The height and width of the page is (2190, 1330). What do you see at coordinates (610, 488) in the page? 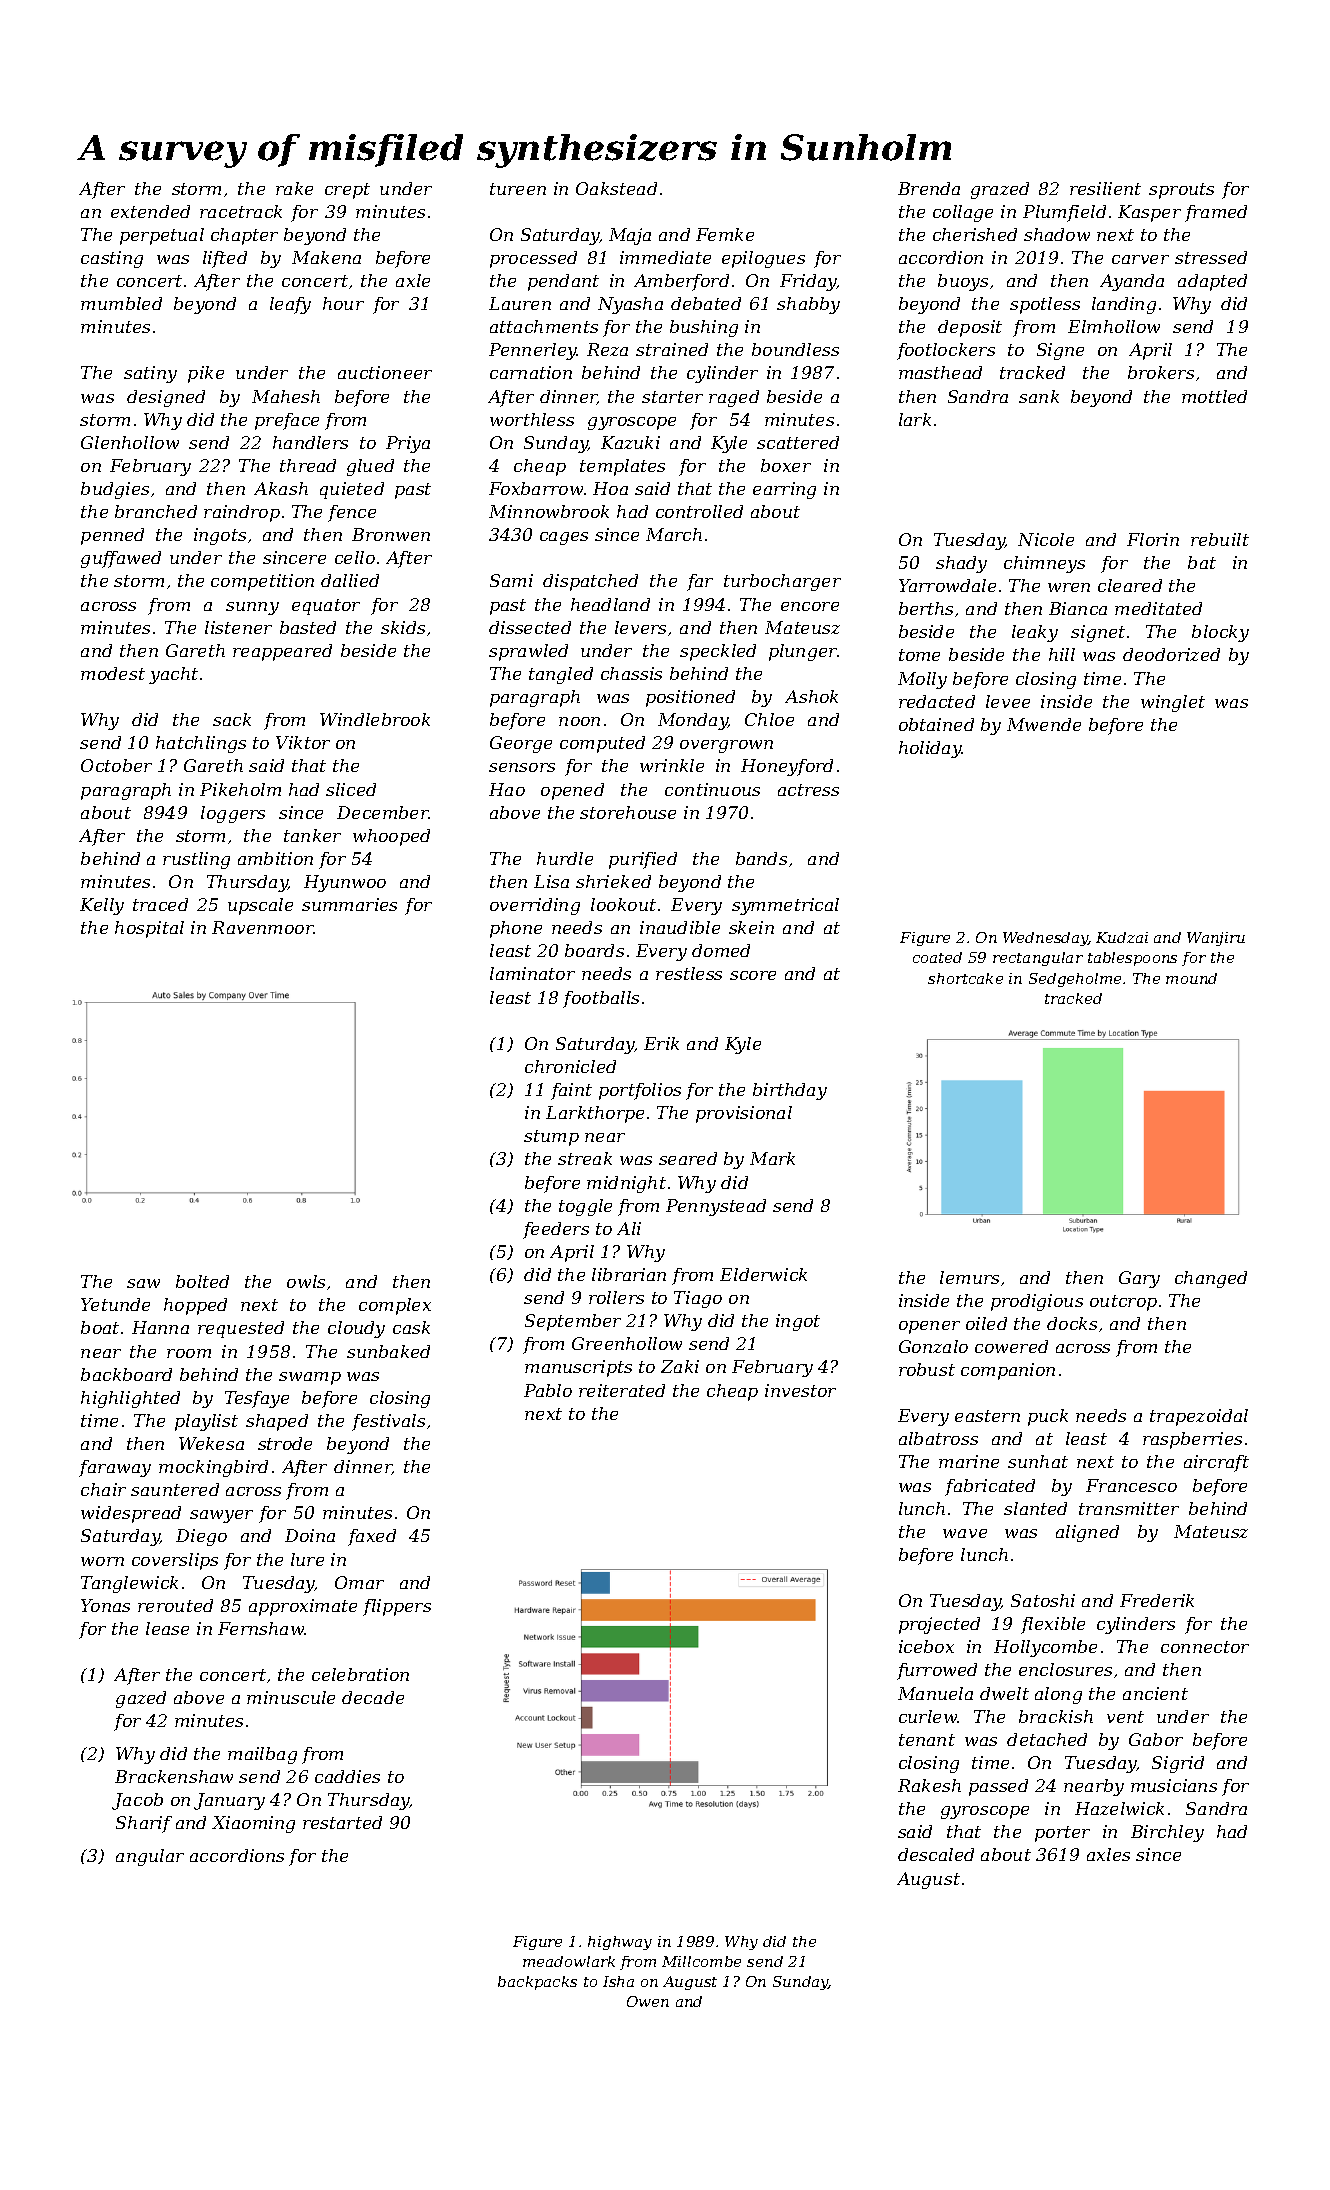
I see `Hoa` at bounding box center [610, 488].
